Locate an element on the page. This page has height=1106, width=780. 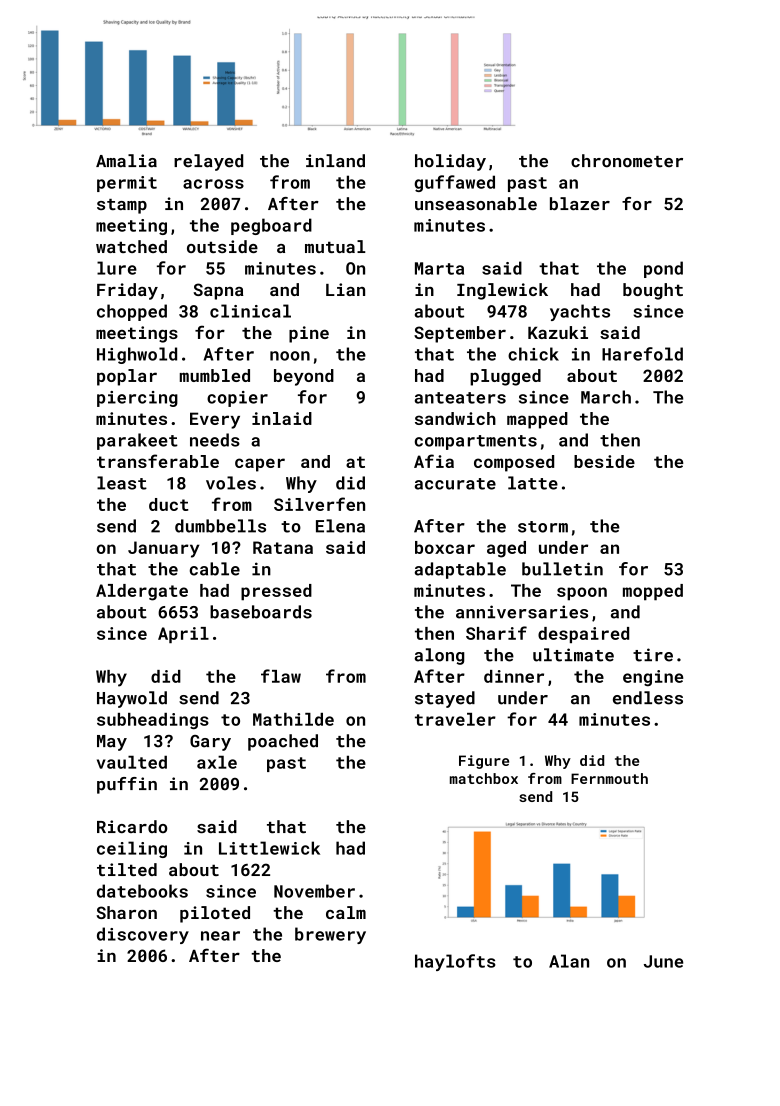
outside is located at coordinates (222, 246).
